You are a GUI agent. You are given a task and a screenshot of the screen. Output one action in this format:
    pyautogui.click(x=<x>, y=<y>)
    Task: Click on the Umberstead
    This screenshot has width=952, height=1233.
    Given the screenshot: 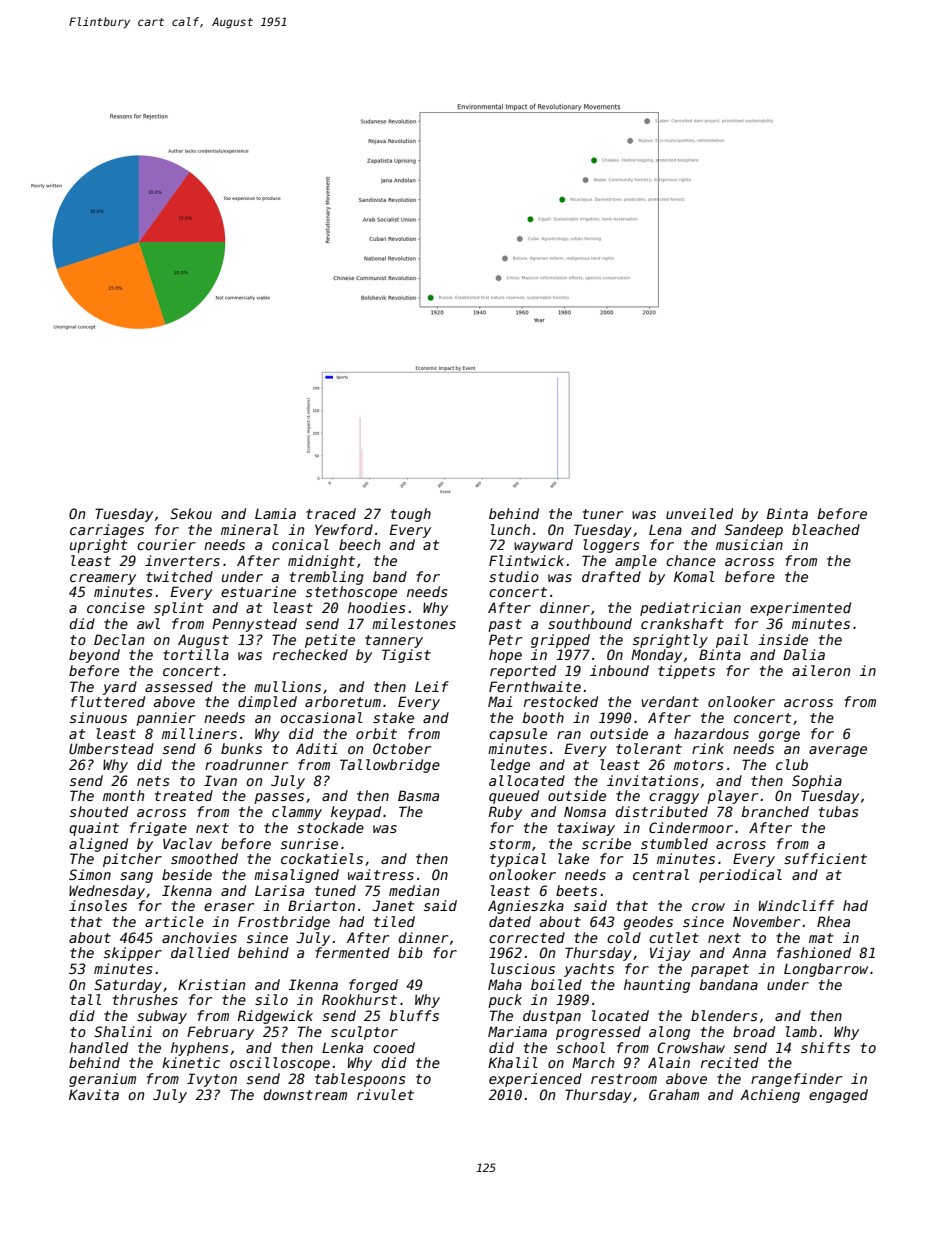 What is the action you would take?
    pyautogui.click(x=111, y=748)
